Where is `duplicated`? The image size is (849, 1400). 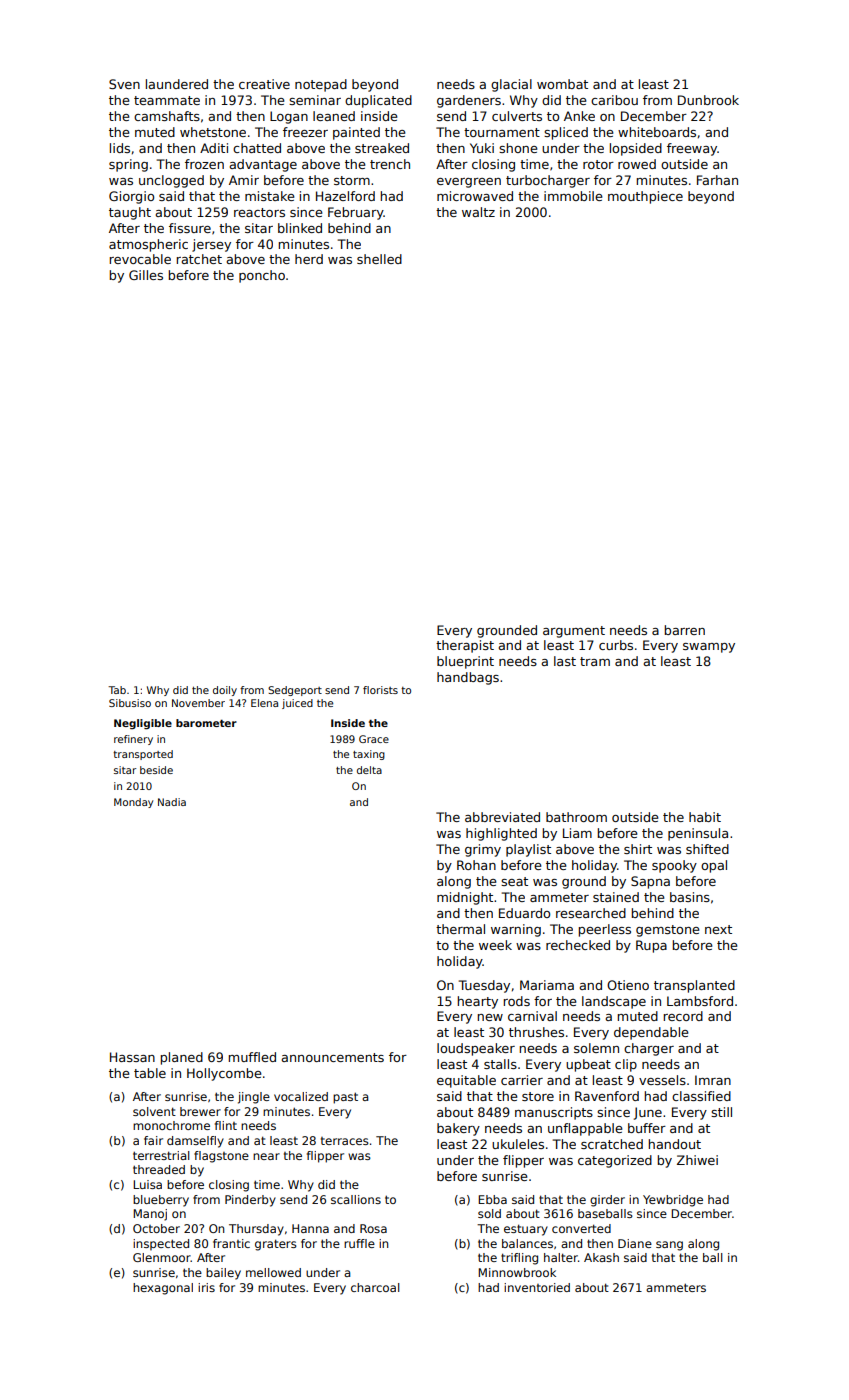 duplicated is located at coordinates (378, 101).
